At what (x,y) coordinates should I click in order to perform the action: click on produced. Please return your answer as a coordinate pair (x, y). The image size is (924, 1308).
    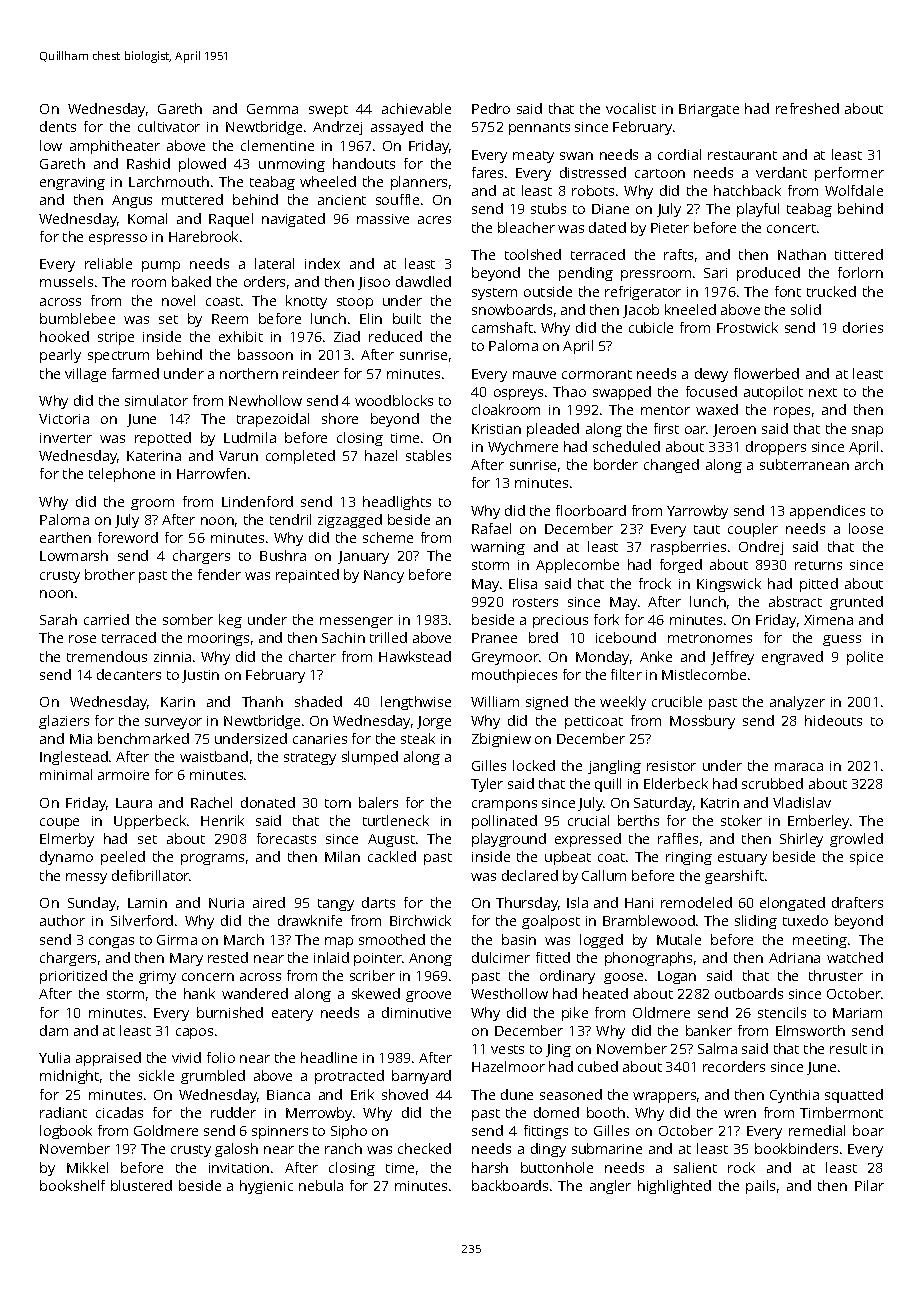
    Looking at the image, I should click on (768, 274).
